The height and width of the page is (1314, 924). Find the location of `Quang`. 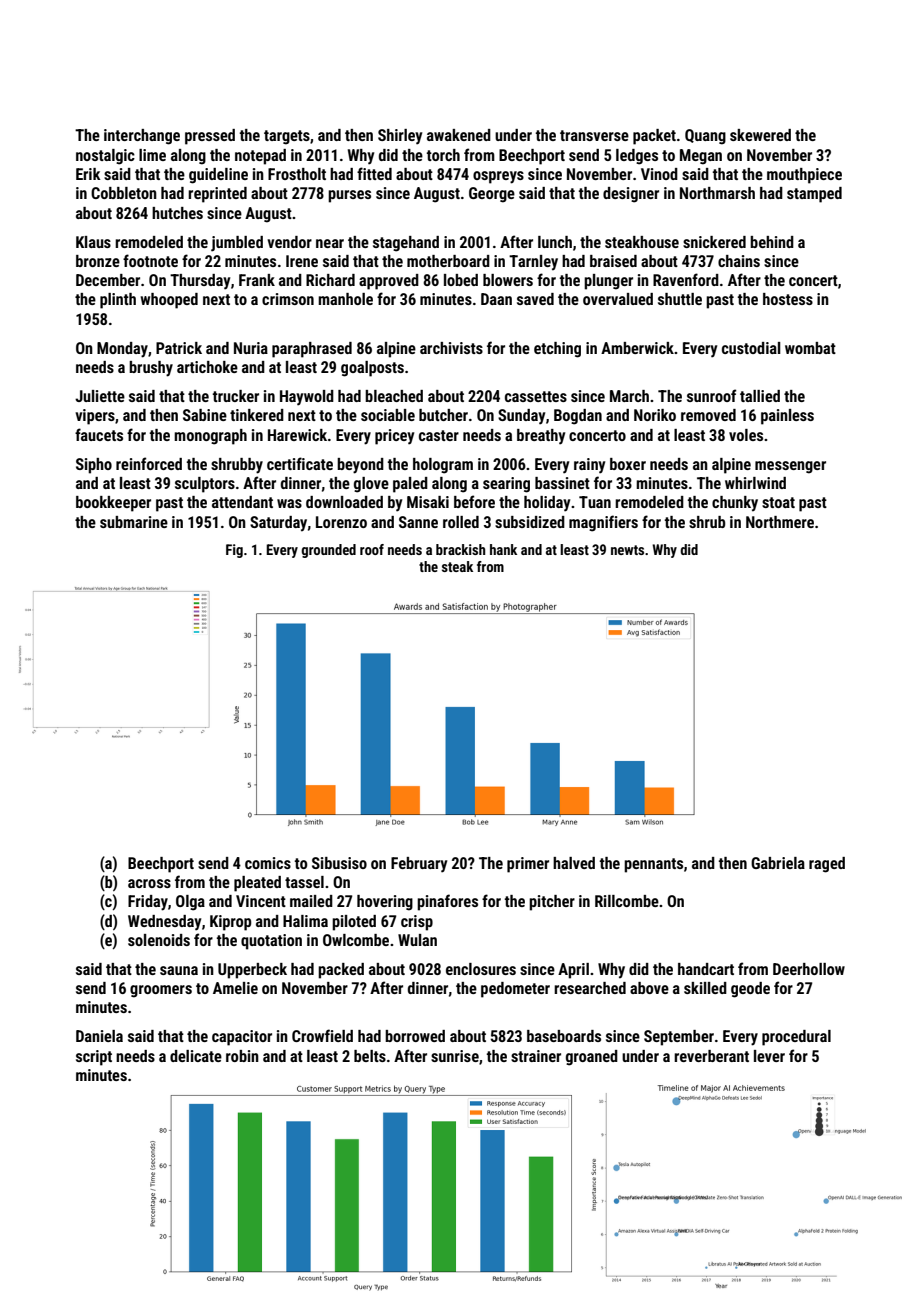

Quang is located at coordinates (705, 137).
